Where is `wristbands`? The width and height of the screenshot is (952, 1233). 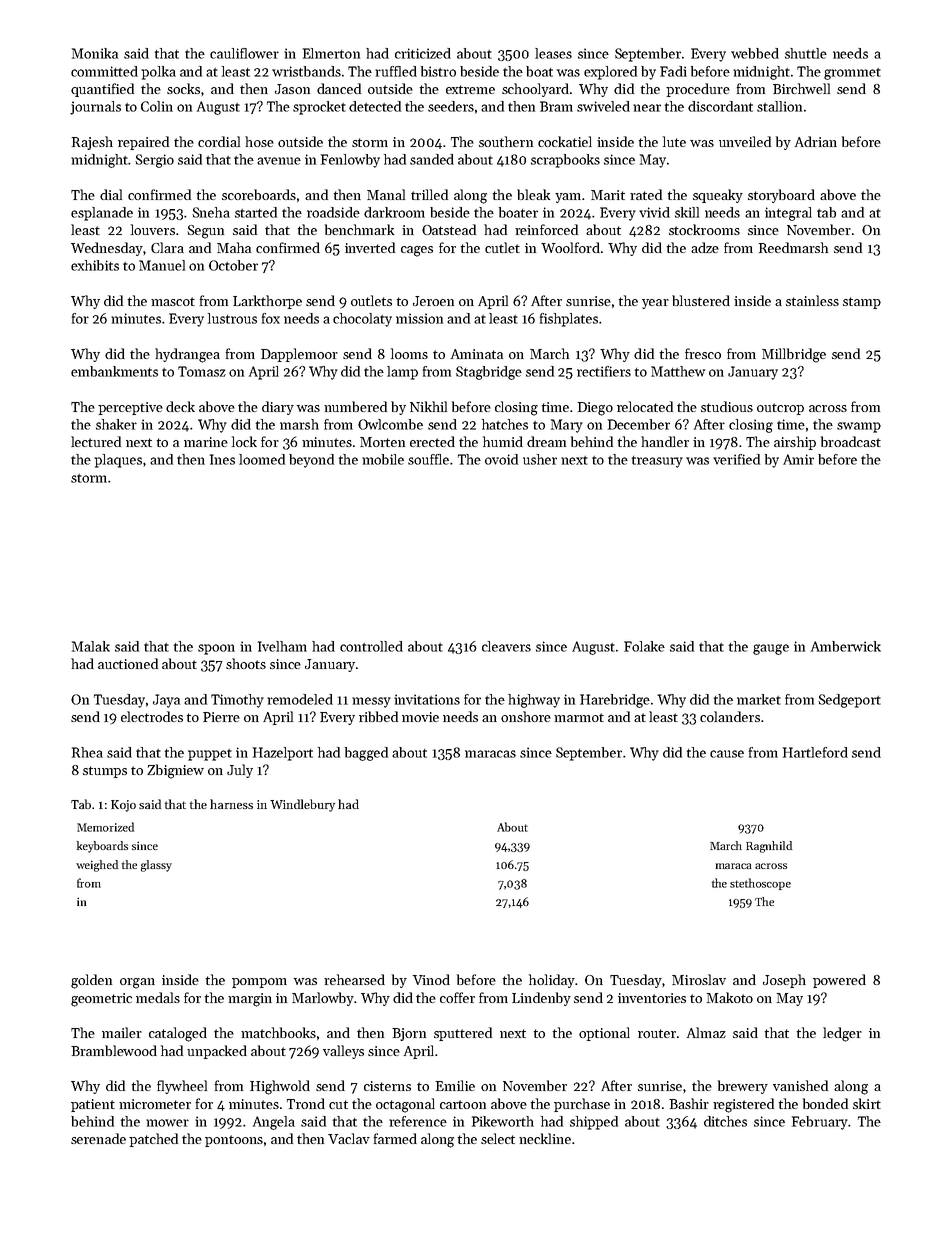
wristbands is located at coordinates (306, 71).
